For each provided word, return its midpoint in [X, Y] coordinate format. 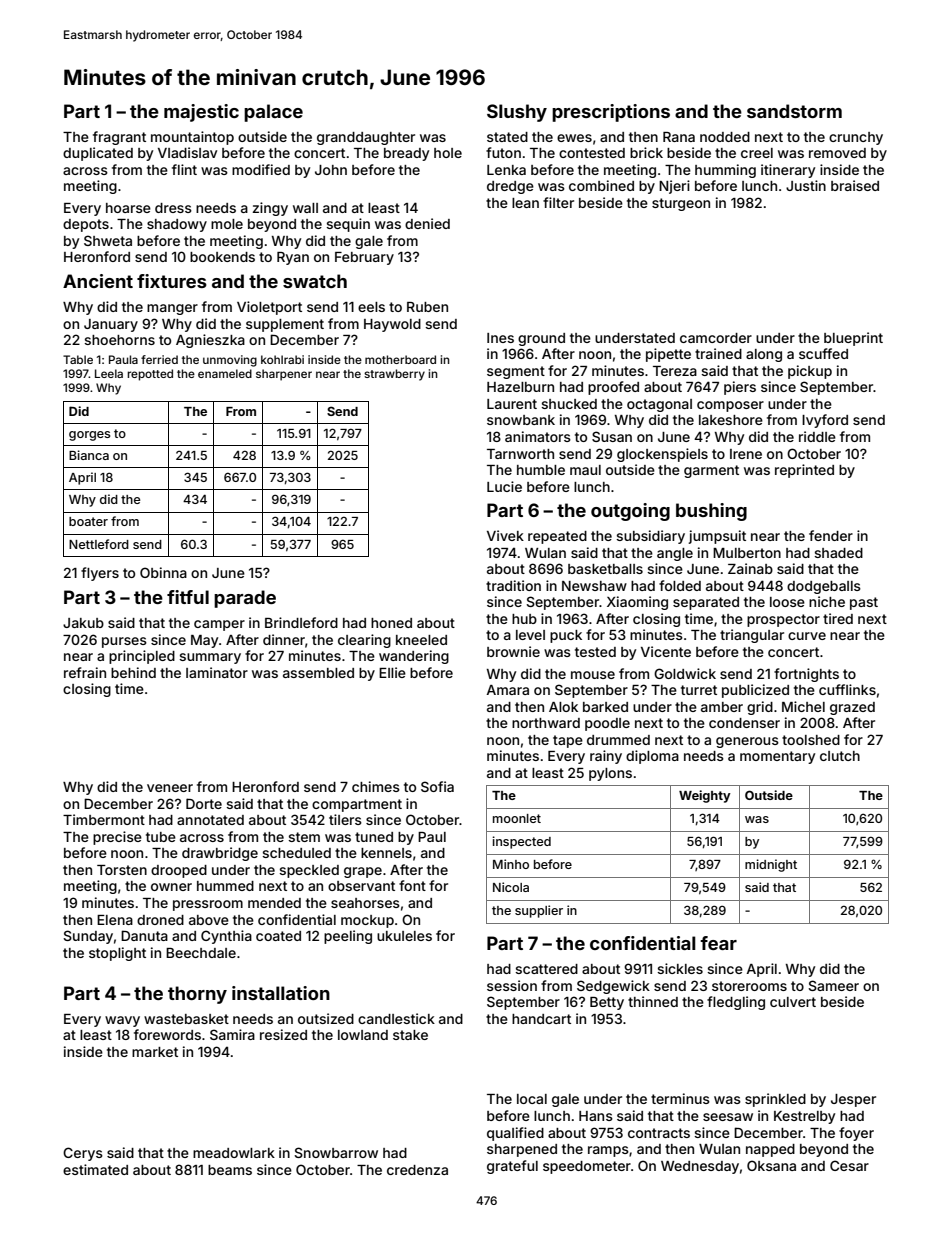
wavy [122, 1021]
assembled [318, 673]
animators [538, 436]
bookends [222, 257]
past [864, 603]
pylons [610, 774]
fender [831, 535]
